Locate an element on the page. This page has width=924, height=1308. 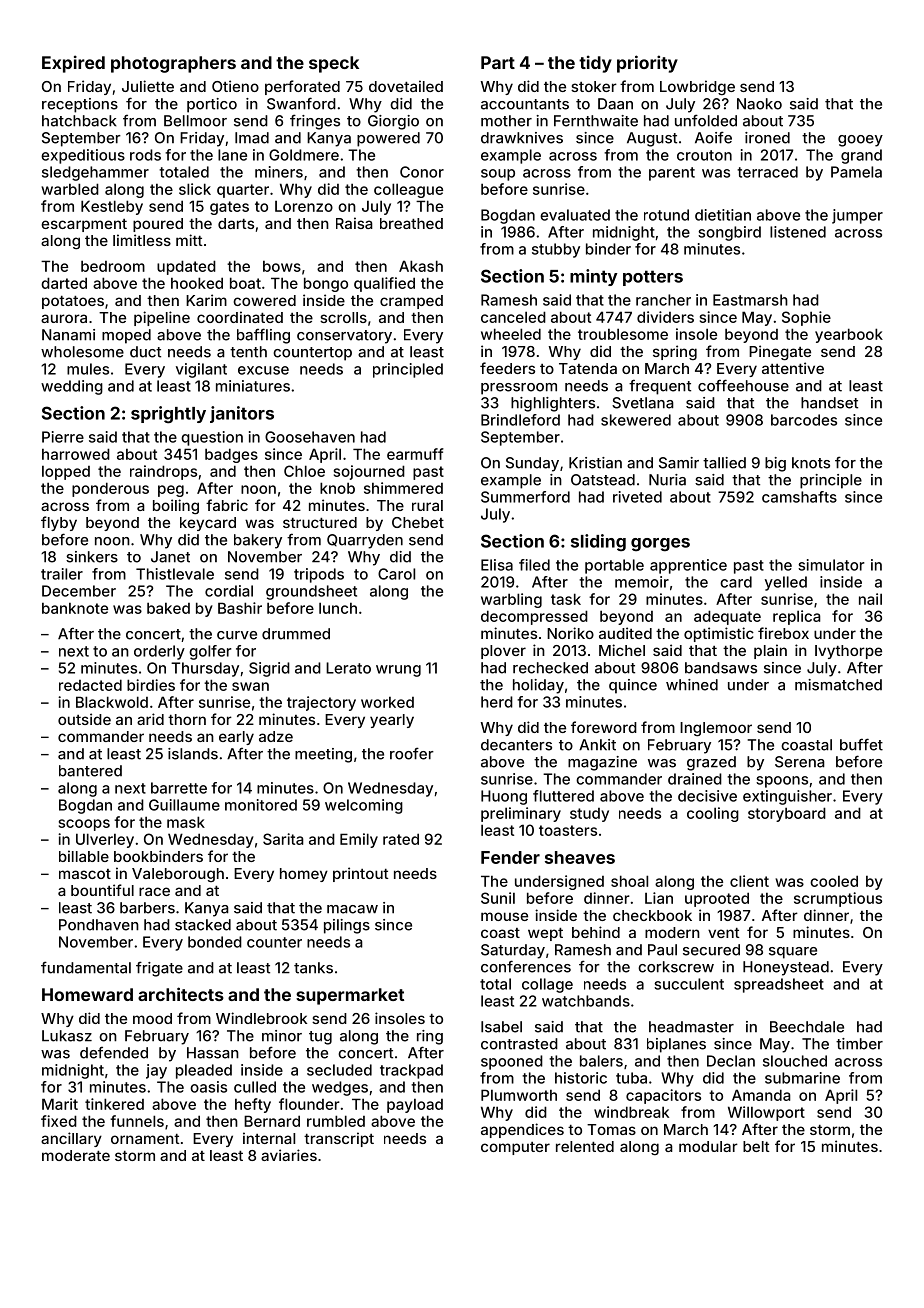
yearbook is located at coordinates (849, 335).
